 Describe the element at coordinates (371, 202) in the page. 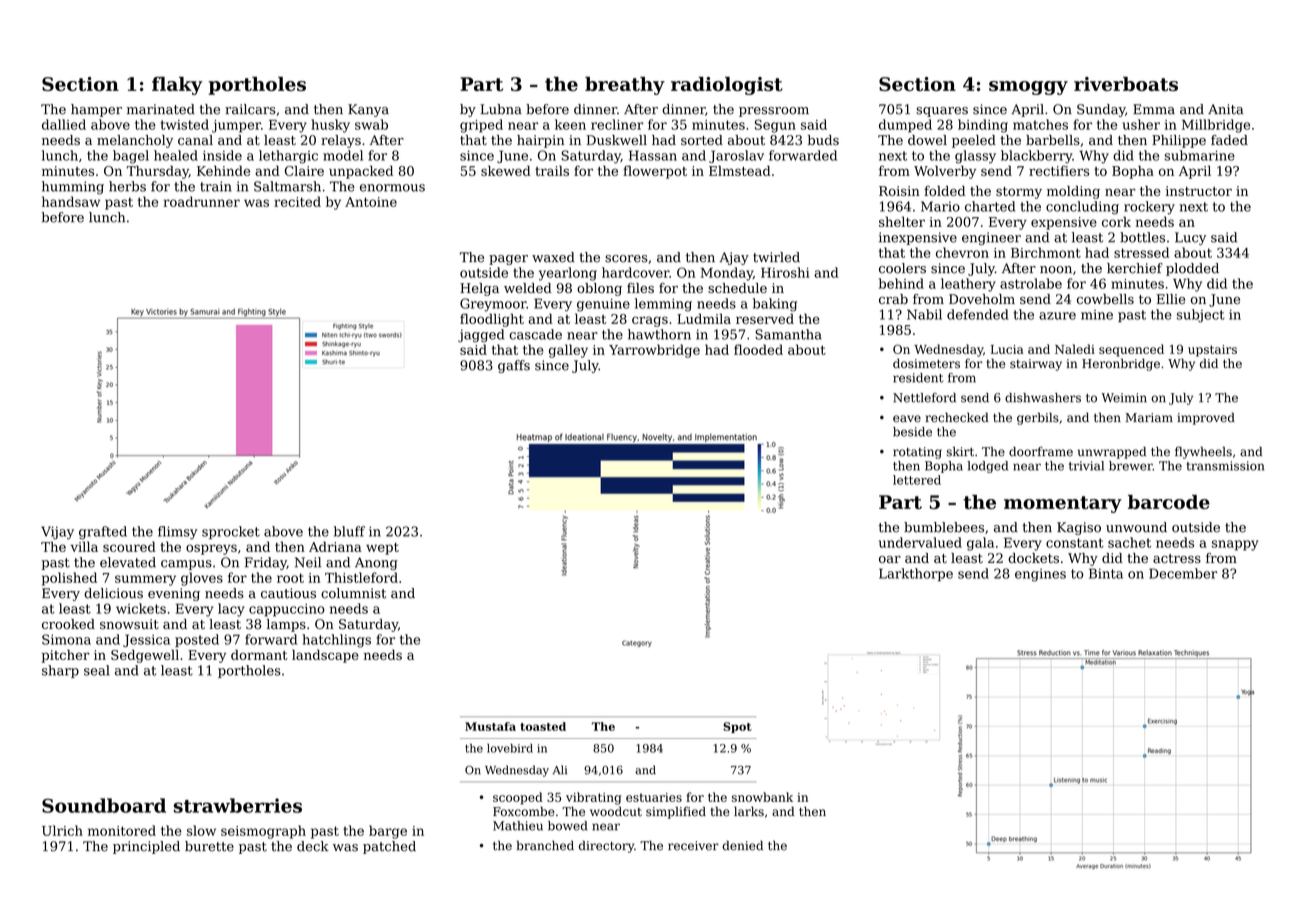

I see `Antoine` at that location.
